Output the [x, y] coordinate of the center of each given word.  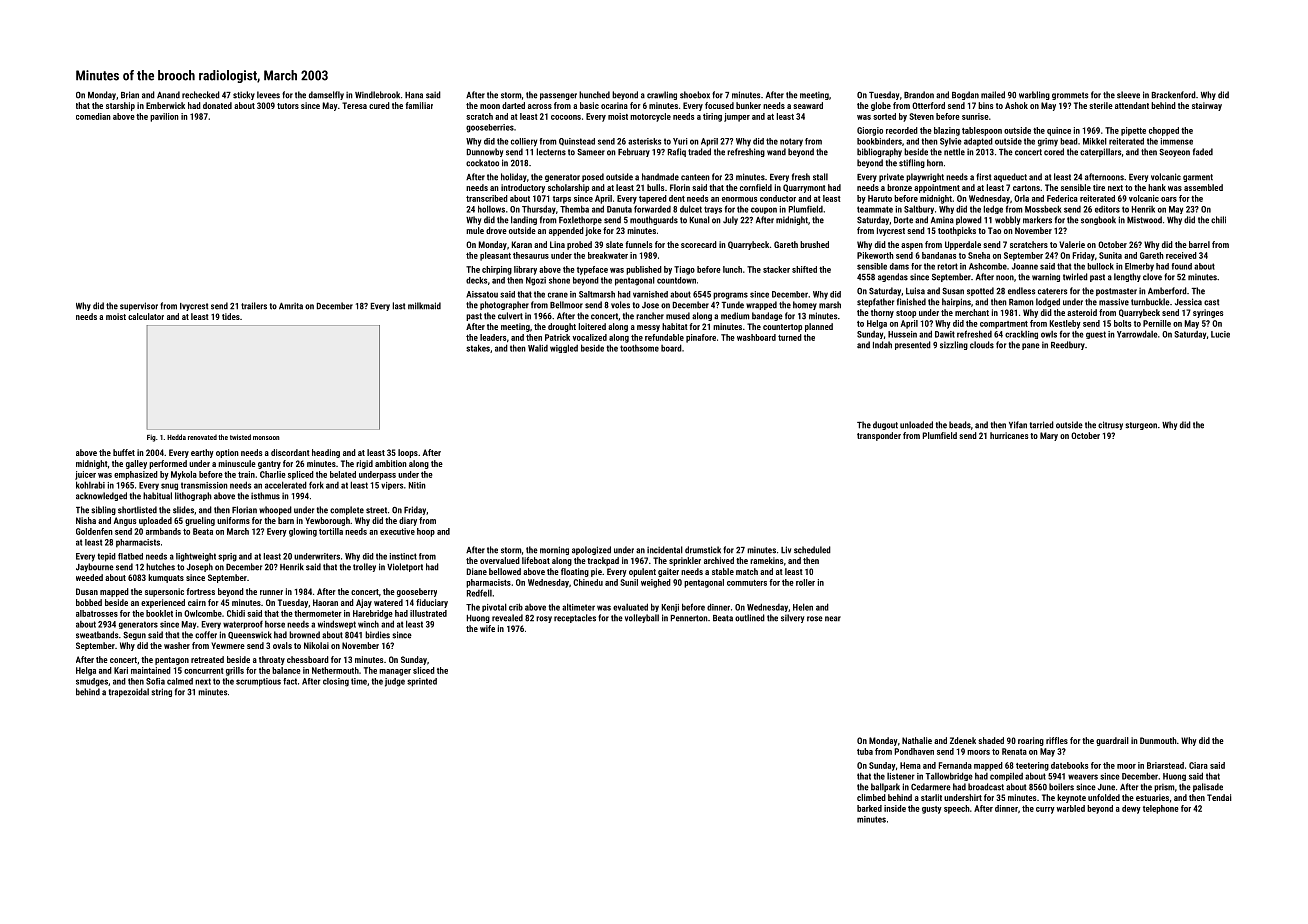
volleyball [642, 618]
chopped [1164, 131]
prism [1164, 788]
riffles [1057, 740]
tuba [865, 751]
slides [183, 510]
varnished [650, 294]
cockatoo [482, 163]
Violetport [405, 567]
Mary [1049, 436]
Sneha [979, 255]
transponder [879, 436]
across [540, 106]
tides [231, 316]
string [161, 692]
